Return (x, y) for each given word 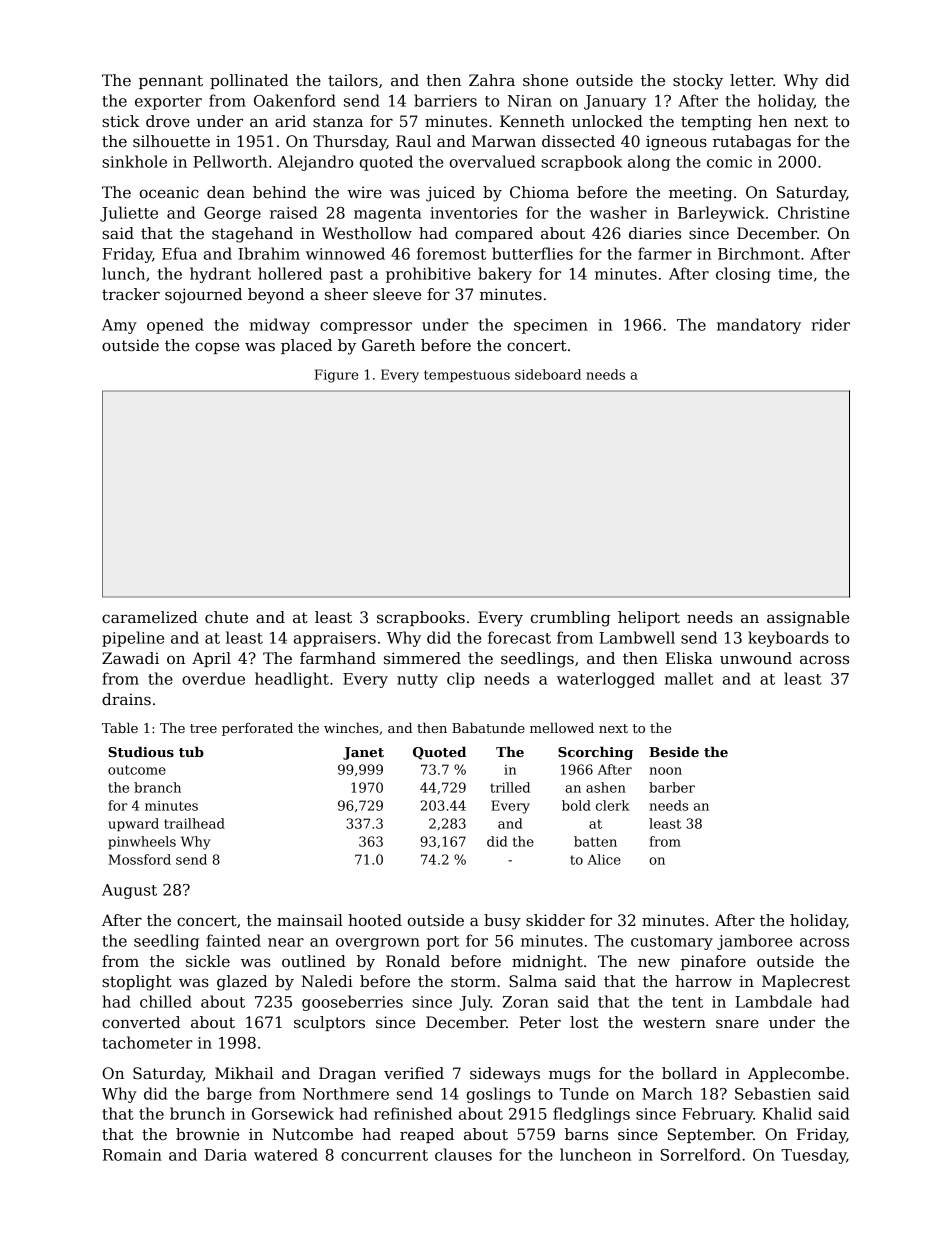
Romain (132, 1155)
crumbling (570, 619)
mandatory (759, 326)
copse (217, 348)
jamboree (754, 942)
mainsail (310, 920)
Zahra (492, 80)
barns (586, 1134)
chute (226, 617)
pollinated (249, 81)
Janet (363, 753)
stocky (698, 82)
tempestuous (467, 376)
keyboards (788, 639)
